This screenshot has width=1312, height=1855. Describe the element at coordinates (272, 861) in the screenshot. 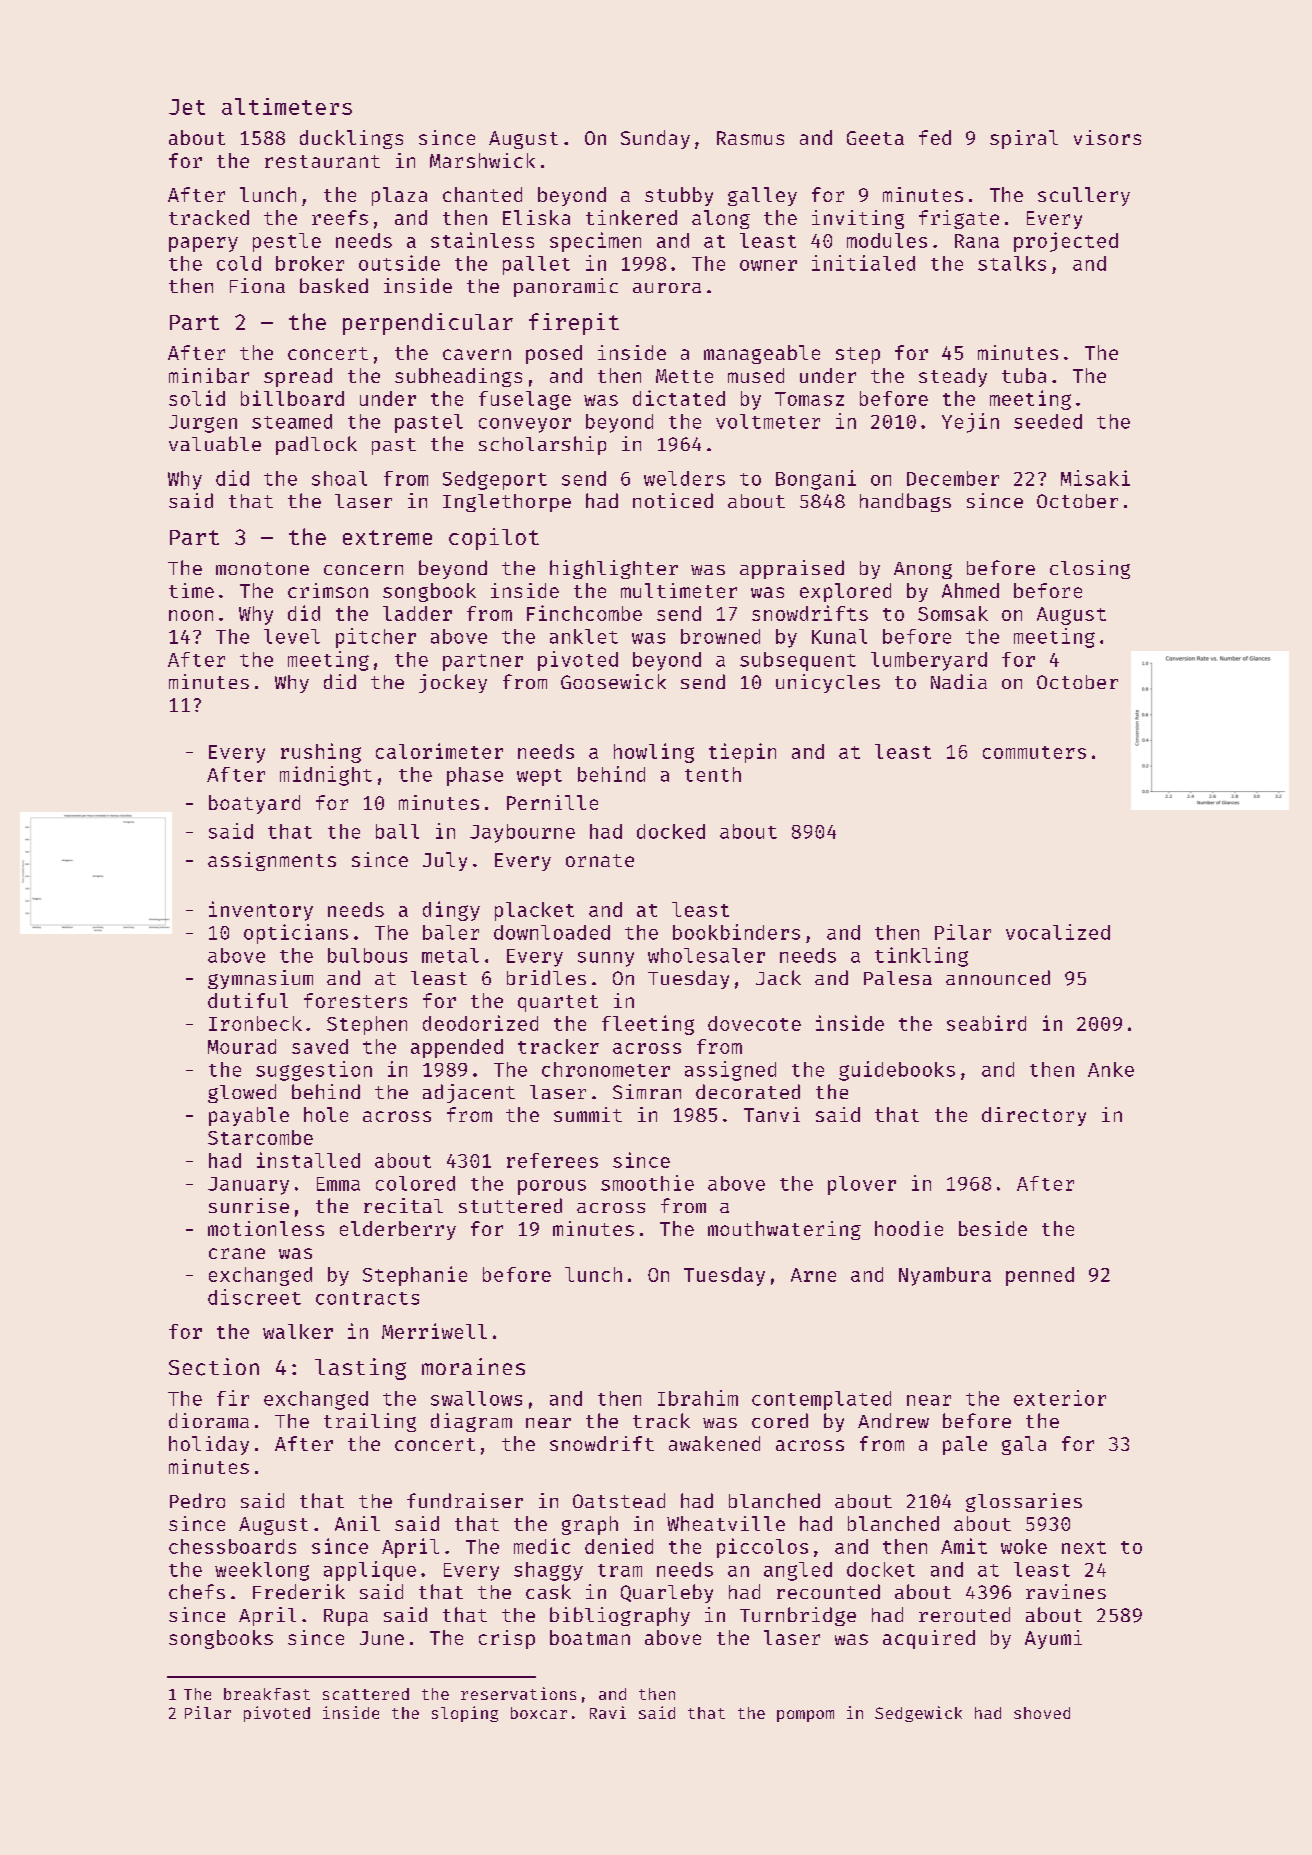

I see `assignments` at that location.
